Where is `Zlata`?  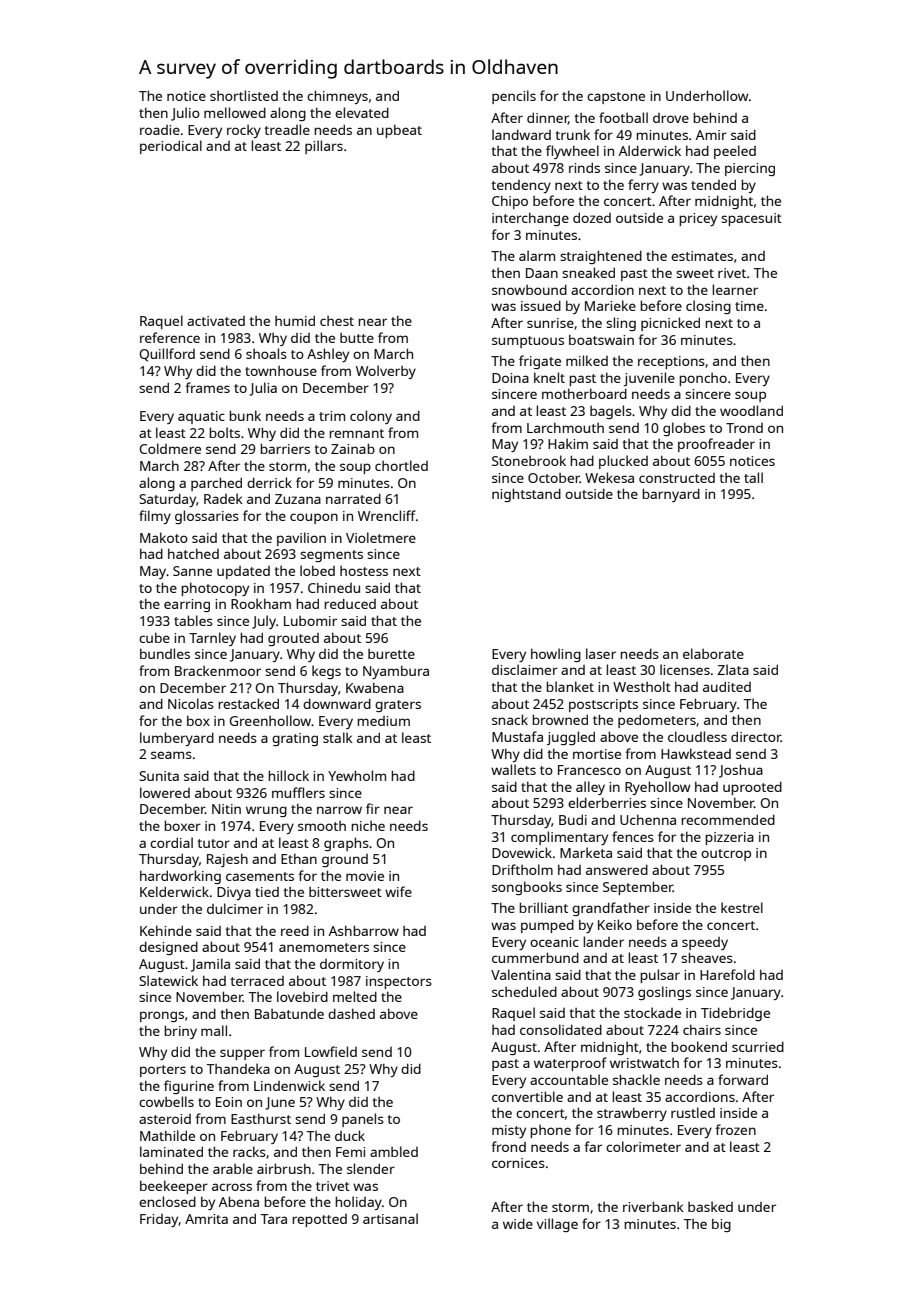
Zlata is located at coordinates (733, 669).
